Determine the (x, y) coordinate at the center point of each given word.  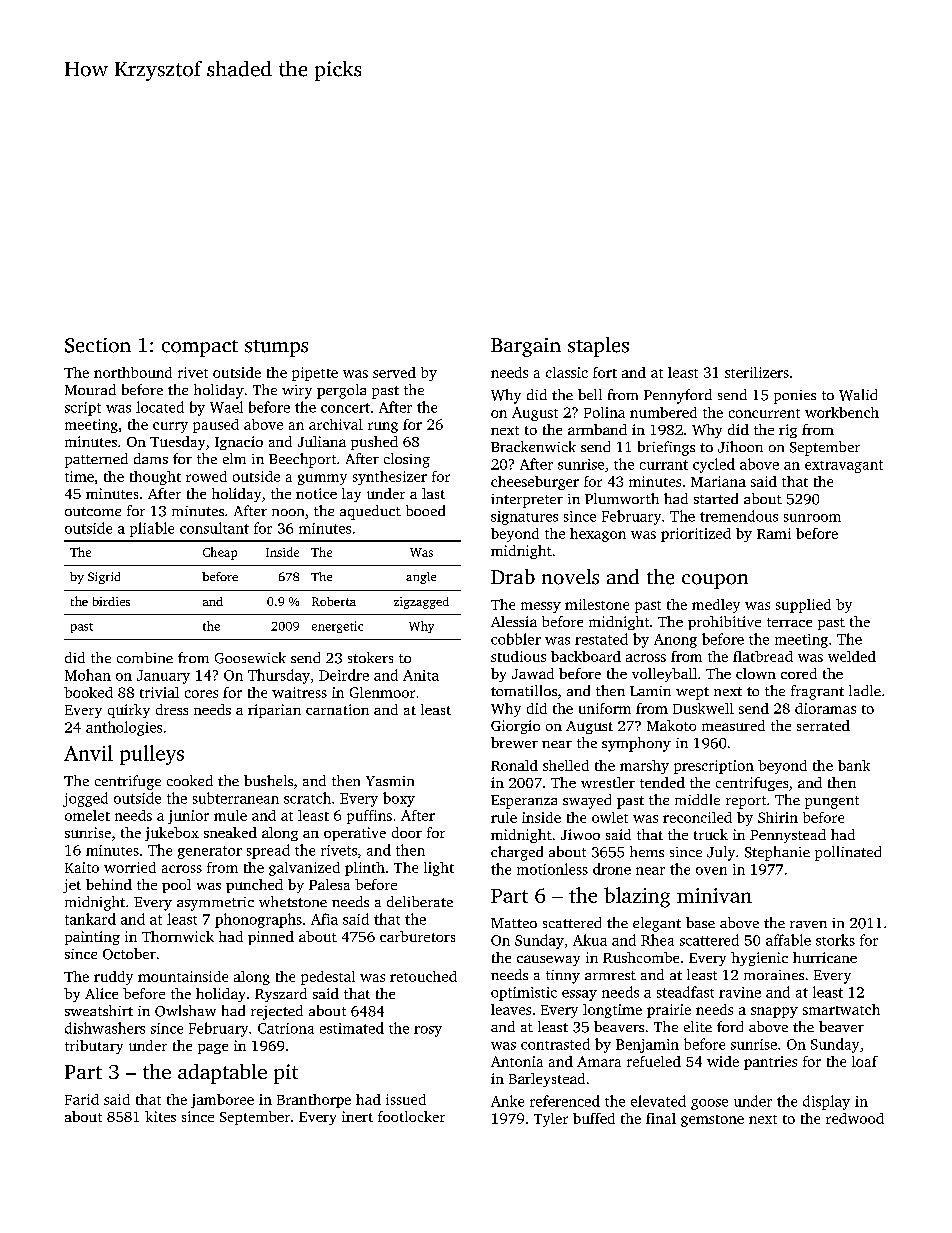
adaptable (222, 1074)
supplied (803, 606)
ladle (865, 690)
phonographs (258, 920)
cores (201, 694)
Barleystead (547, 1080)
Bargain (526, 347)
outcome (93, 511)
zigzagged (421, 603)
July (721, 853)
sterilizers (757, 372)
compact (200, 348)
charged (517, 853)
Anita (421, 675)
